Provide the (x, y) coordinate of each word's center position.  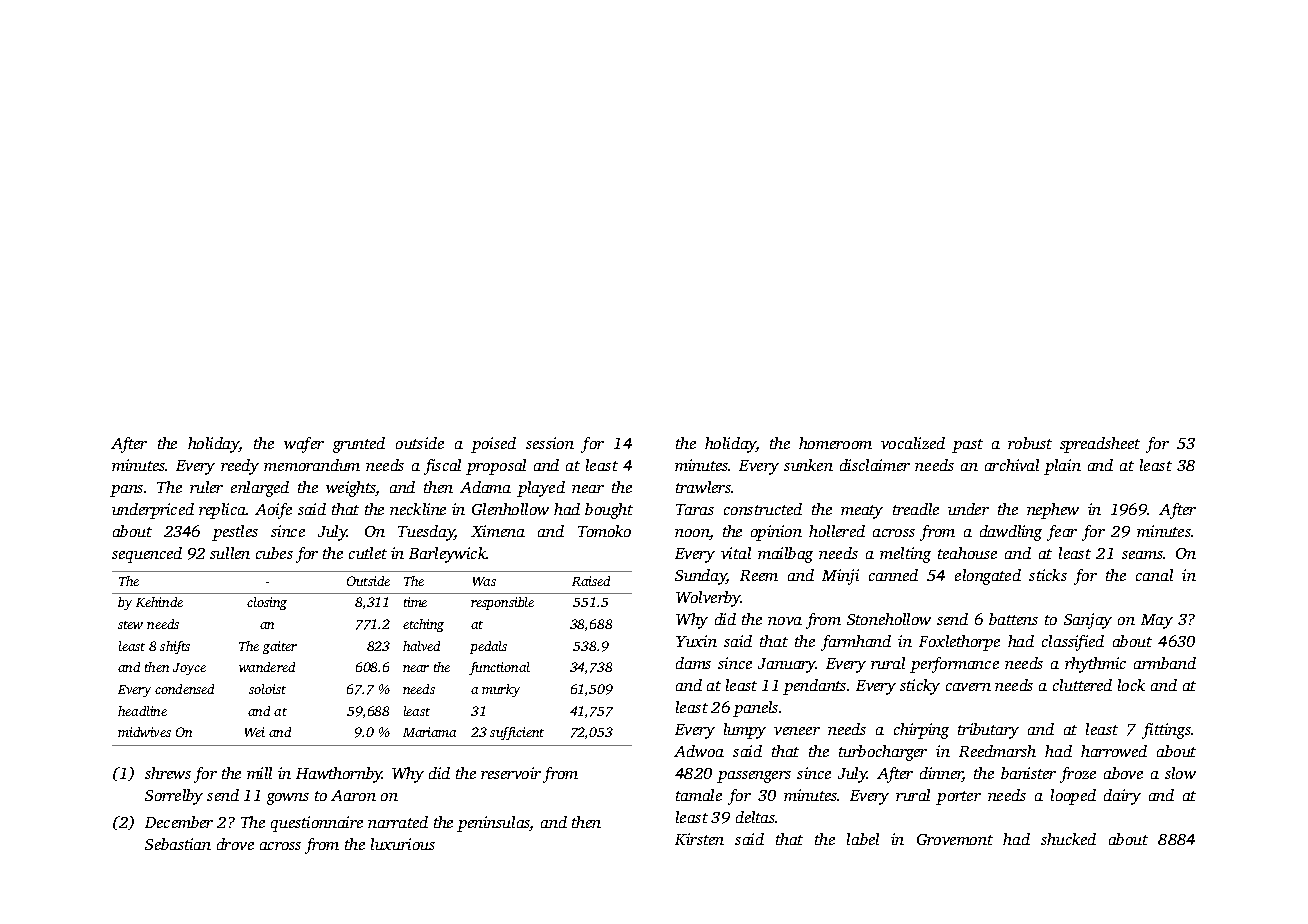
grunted (359, 445)
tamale (699, 795)
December (179, 822)
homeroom (835, 443)
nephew (1053, 511)
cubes (274, 553)
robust (1030, 443)
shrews (168, 773)
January (787, 665)
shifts (175, 647)
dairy (1122, 797)
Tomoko (604, 531)
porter (958, 798)
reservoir (511, 773)
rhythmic (1095, 665)
